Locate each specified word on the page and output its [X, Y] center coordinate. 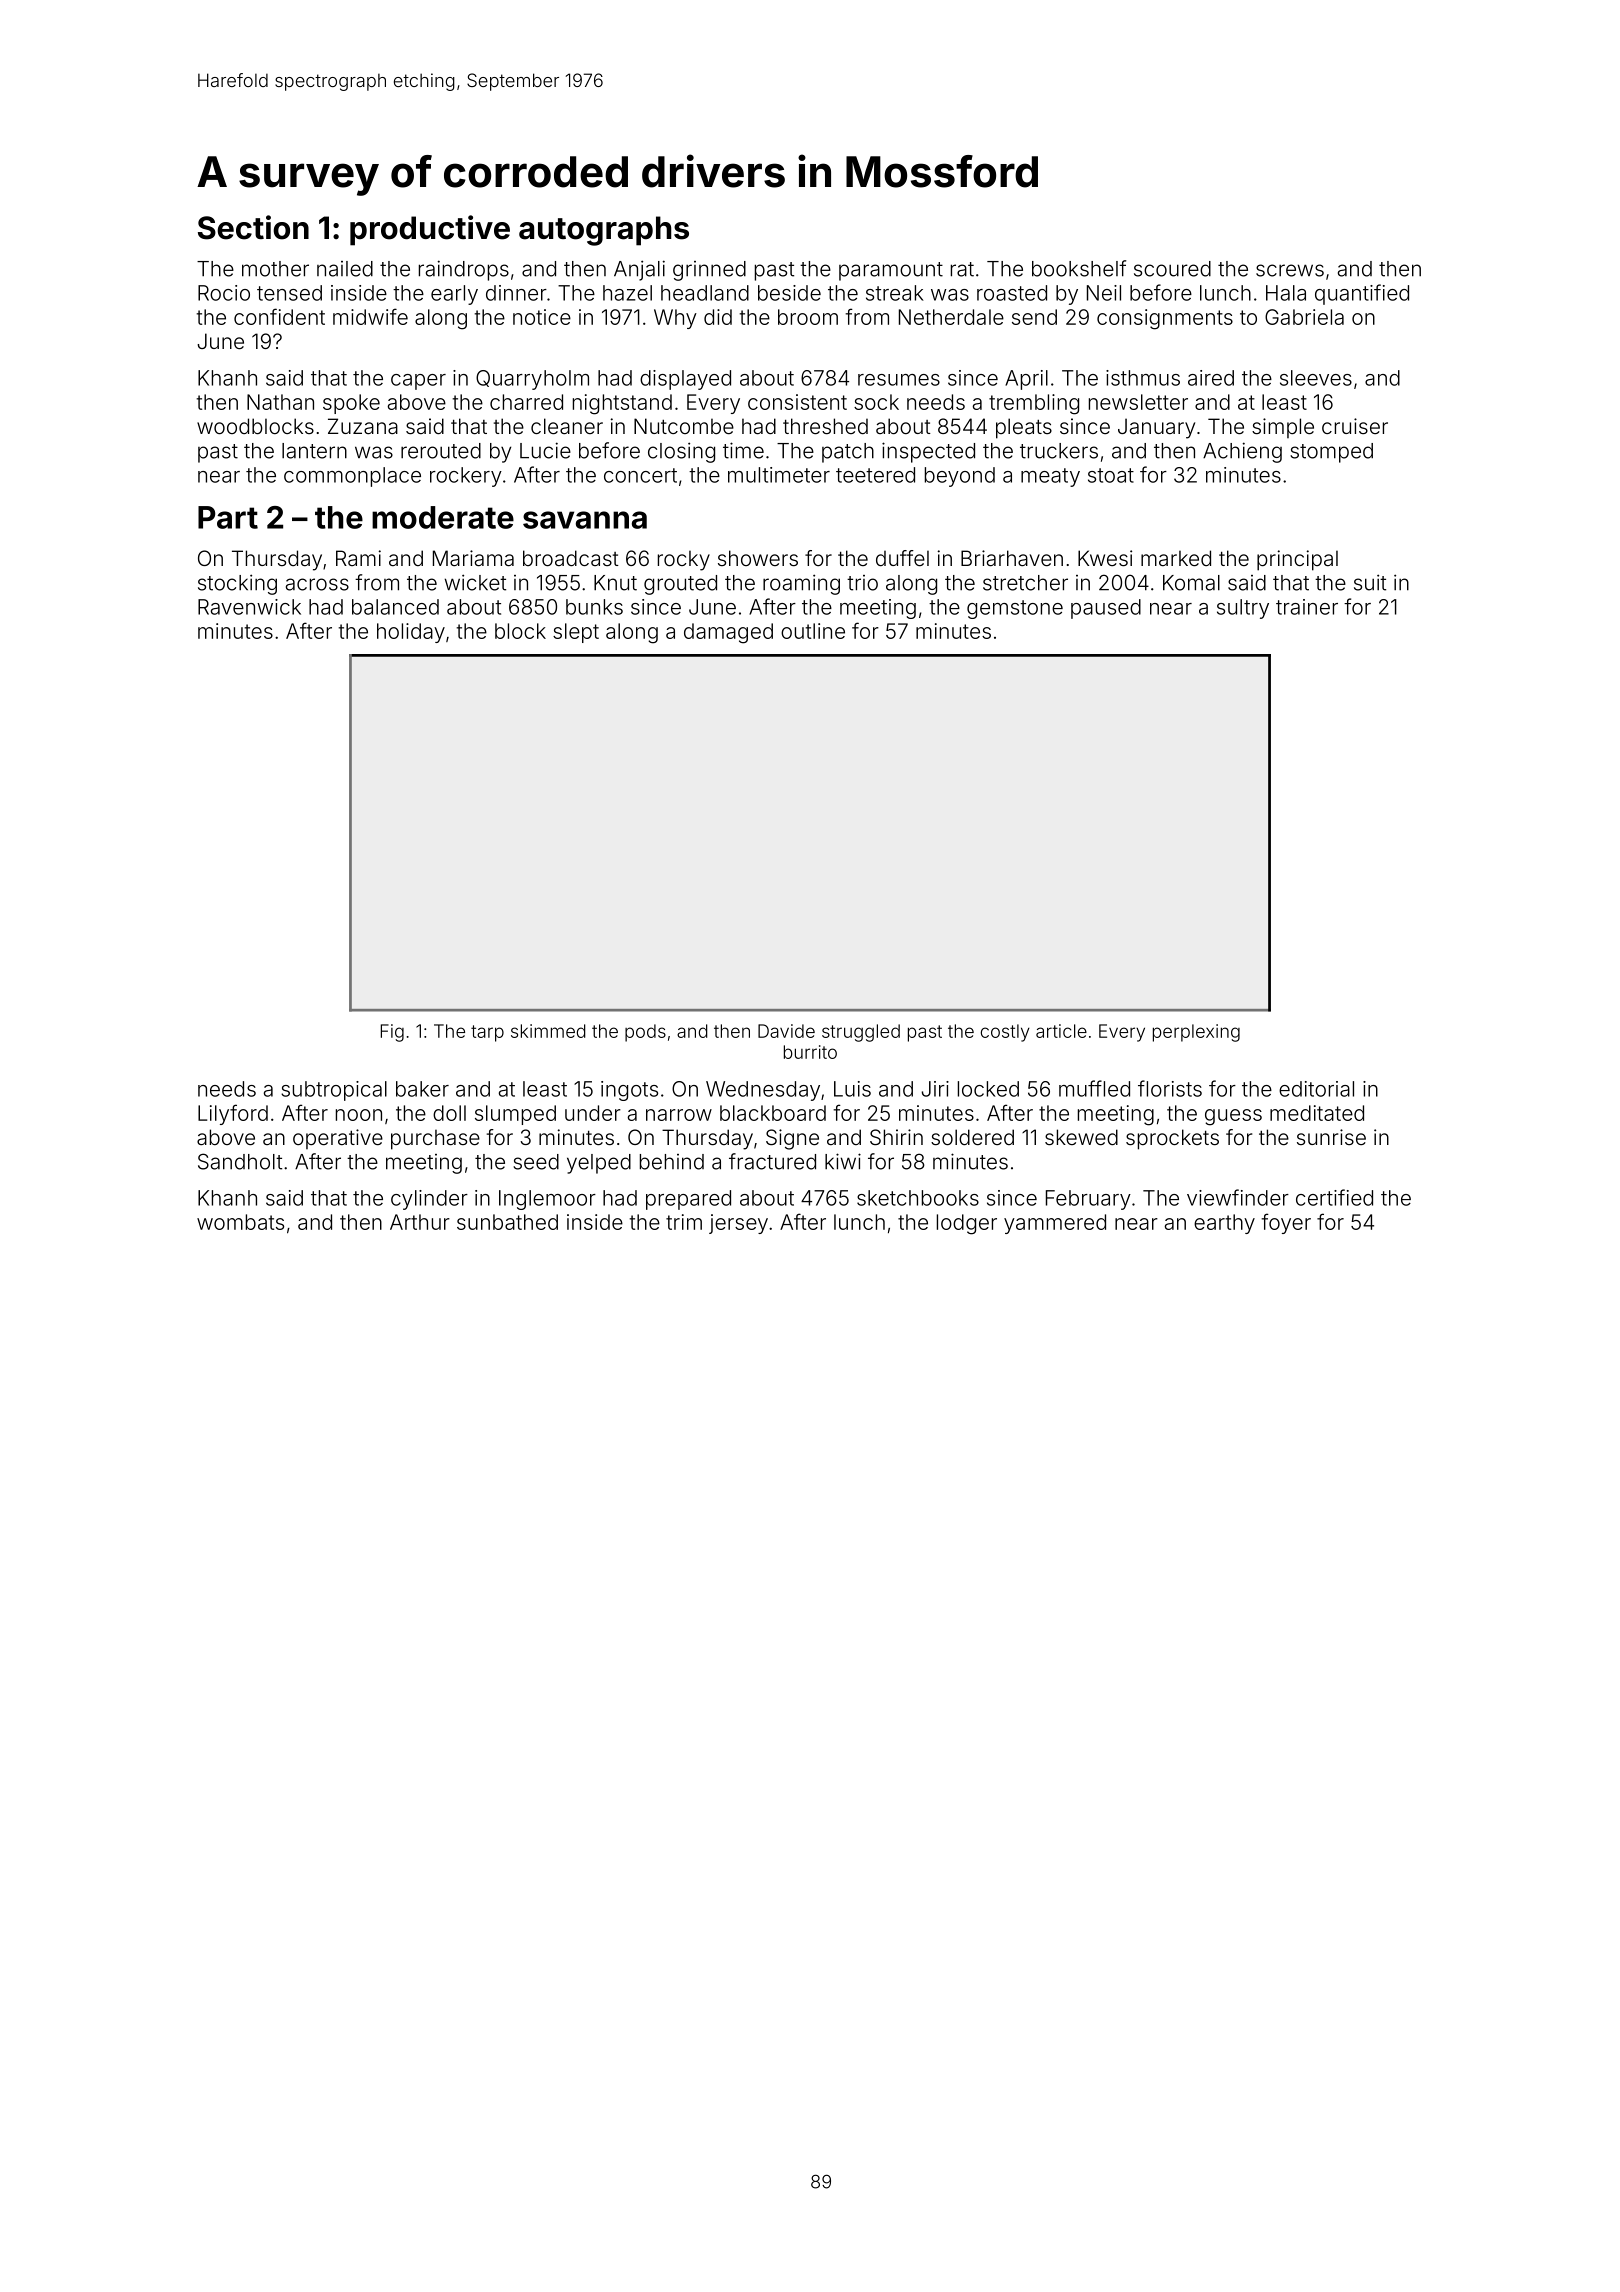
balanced [395, 607]
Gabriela [1304, 317]
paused [1106, 609]
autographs [604, 231]
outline [813, 631]
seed [536, 1162]
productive [430, 230]
